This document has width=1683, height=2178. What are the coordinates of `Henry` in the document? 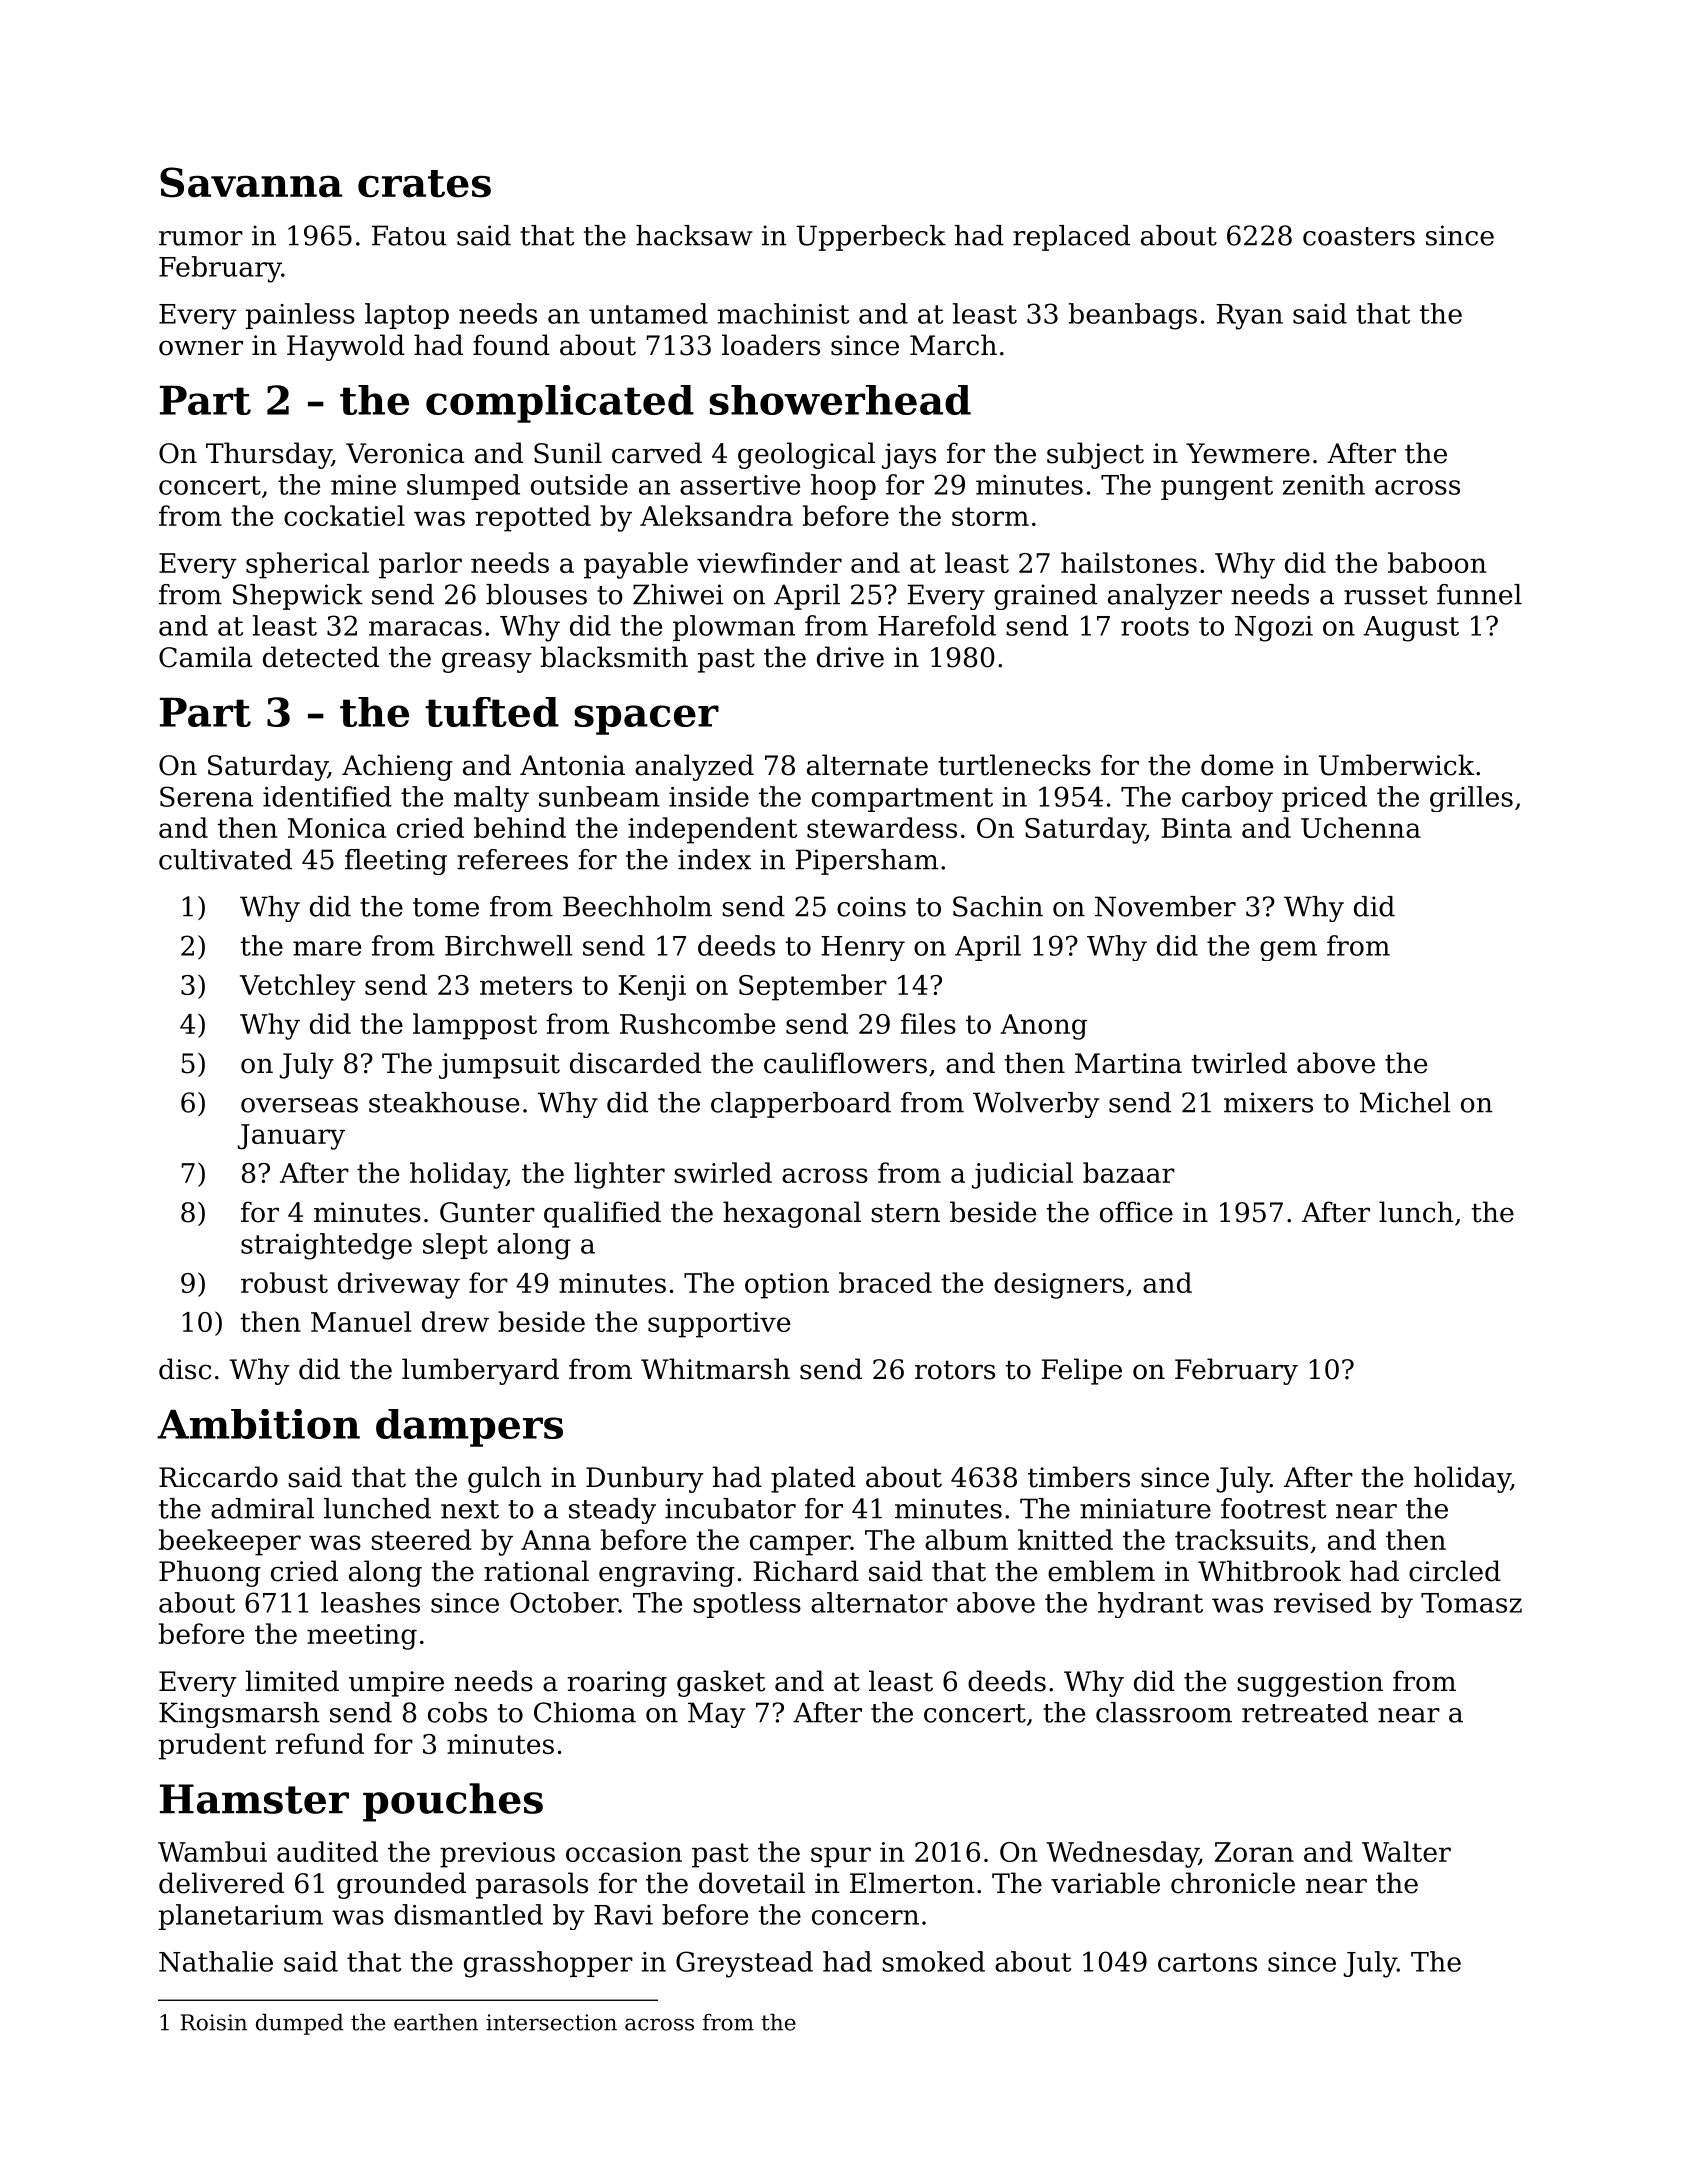 It's located at (863, 948).
